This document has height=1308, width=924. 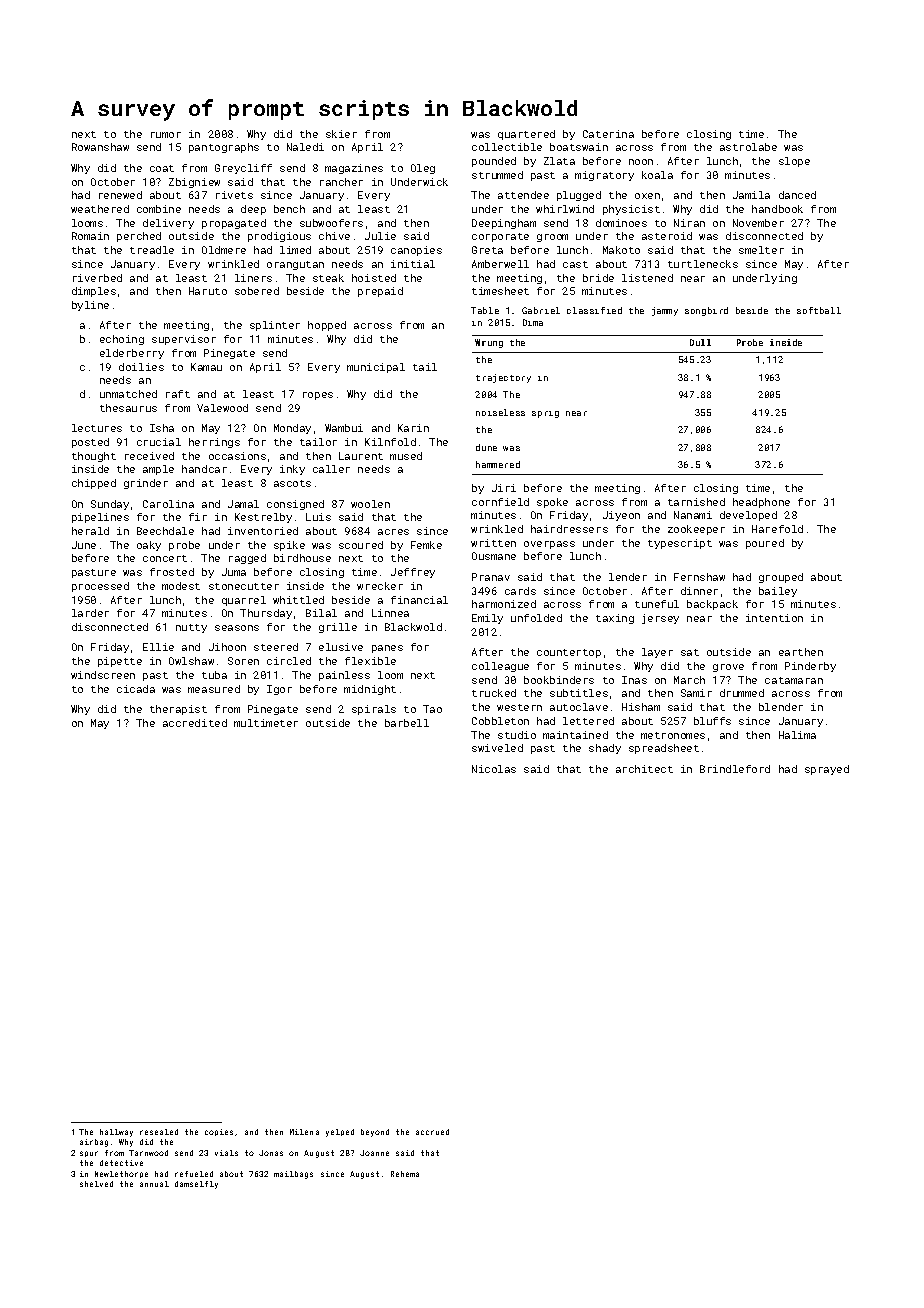 What do you see at coordinates (295, 505) in the document?
I see `consigned` at bounding box center [295, 505].
